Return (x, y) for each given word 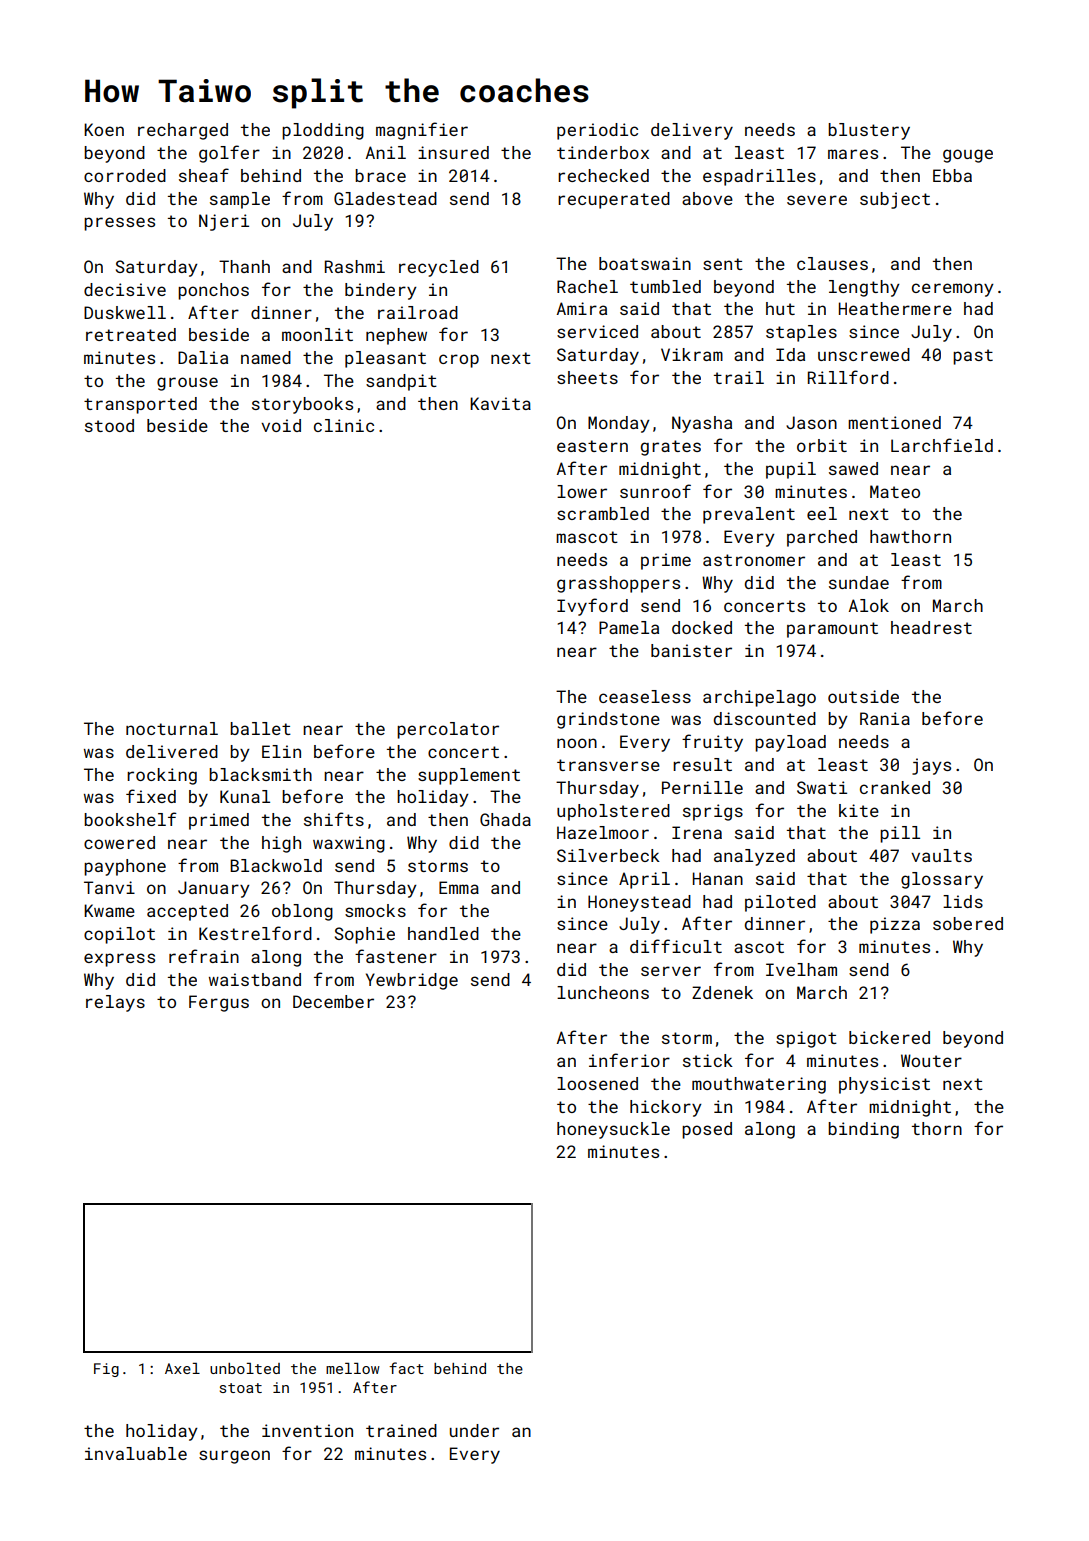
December (333, 1001)
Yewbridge (412, 981)
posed (707, 1130)
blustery (869, 131)
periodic (597, 131)
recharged (183, 131)
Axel (182, 1368)
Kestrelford (255, 933)
